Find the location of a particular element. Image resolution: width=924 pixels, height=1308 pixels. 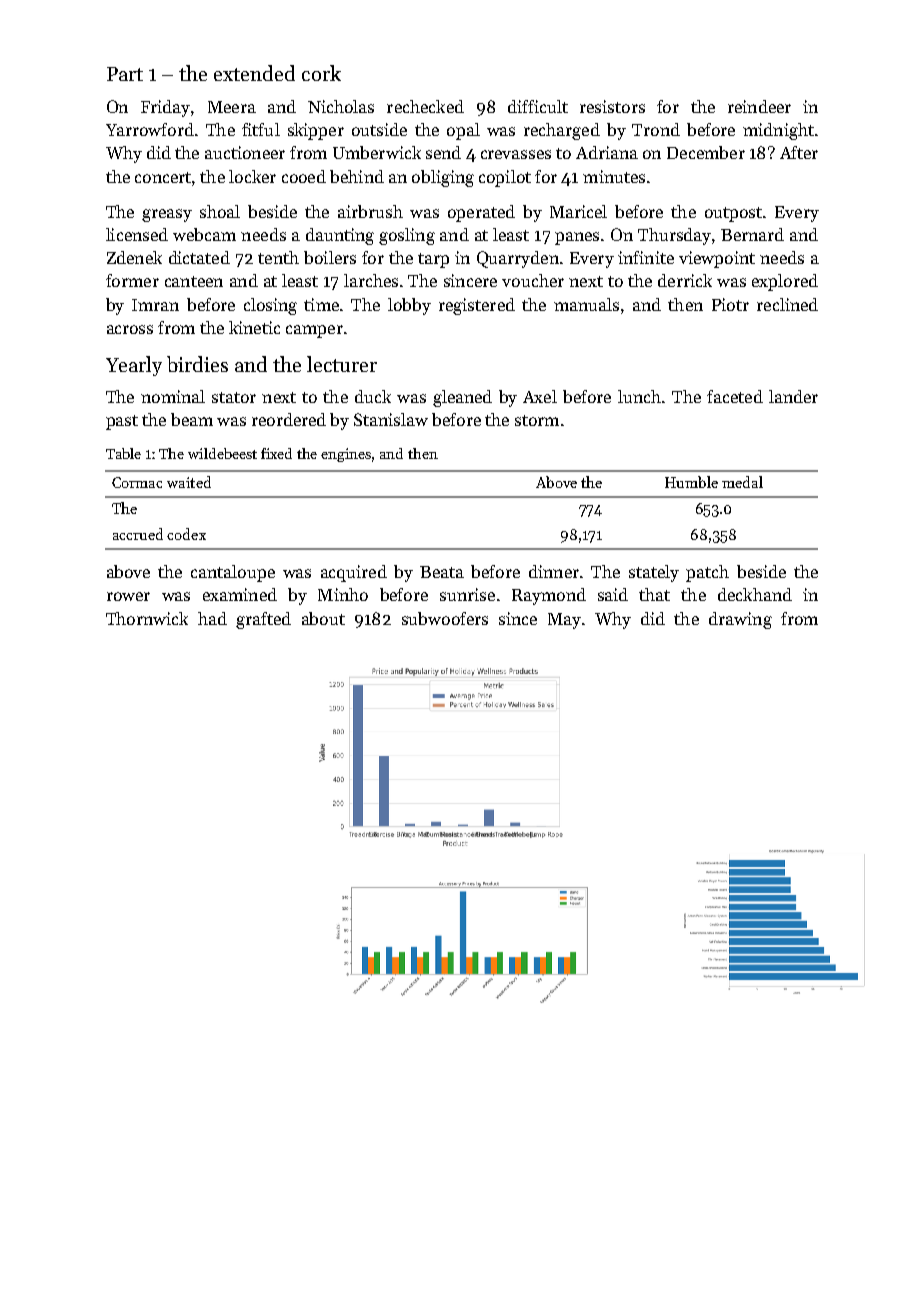

tenth is located at coordinates (278, 257).
